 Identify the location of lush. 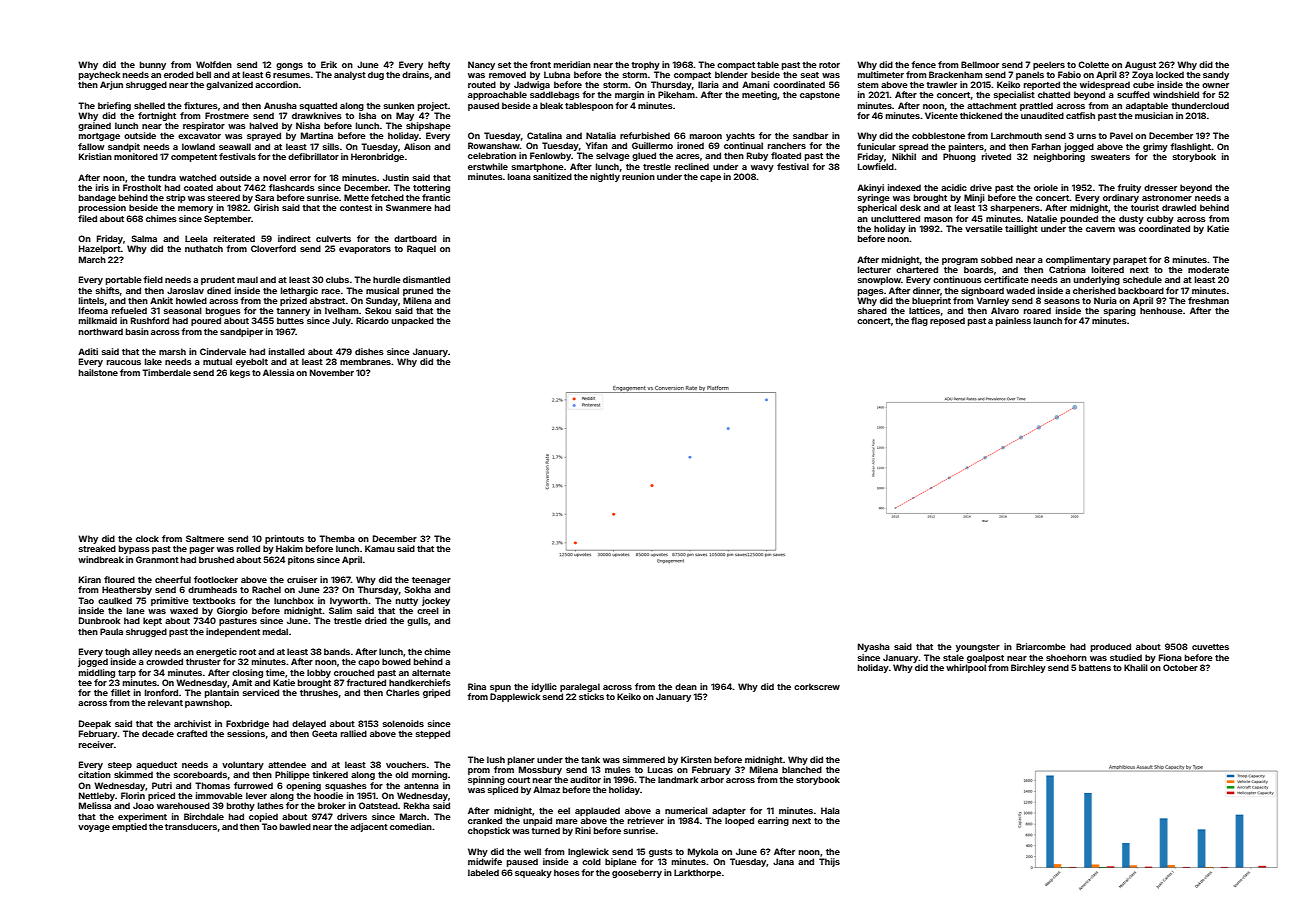
(496, 759).
